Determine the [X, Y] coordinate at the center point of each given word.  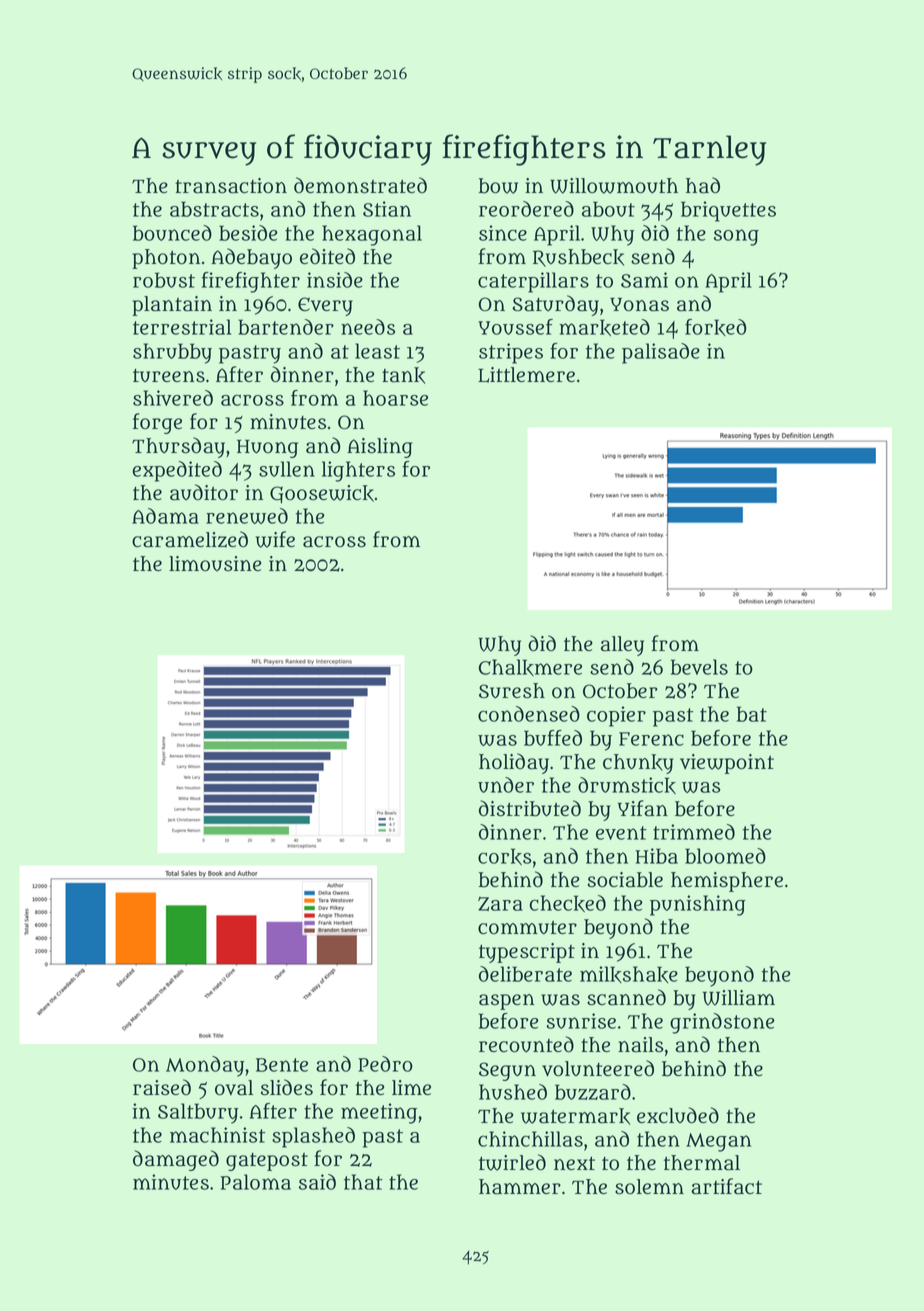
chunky [638, 764]
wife [275, 539]
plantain [172, 306]
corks [505, 856]
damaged [176, 1160]
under [506, 785]
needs [368, 327]
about [608, 209]
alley [622, 646]
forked [715, 327]
